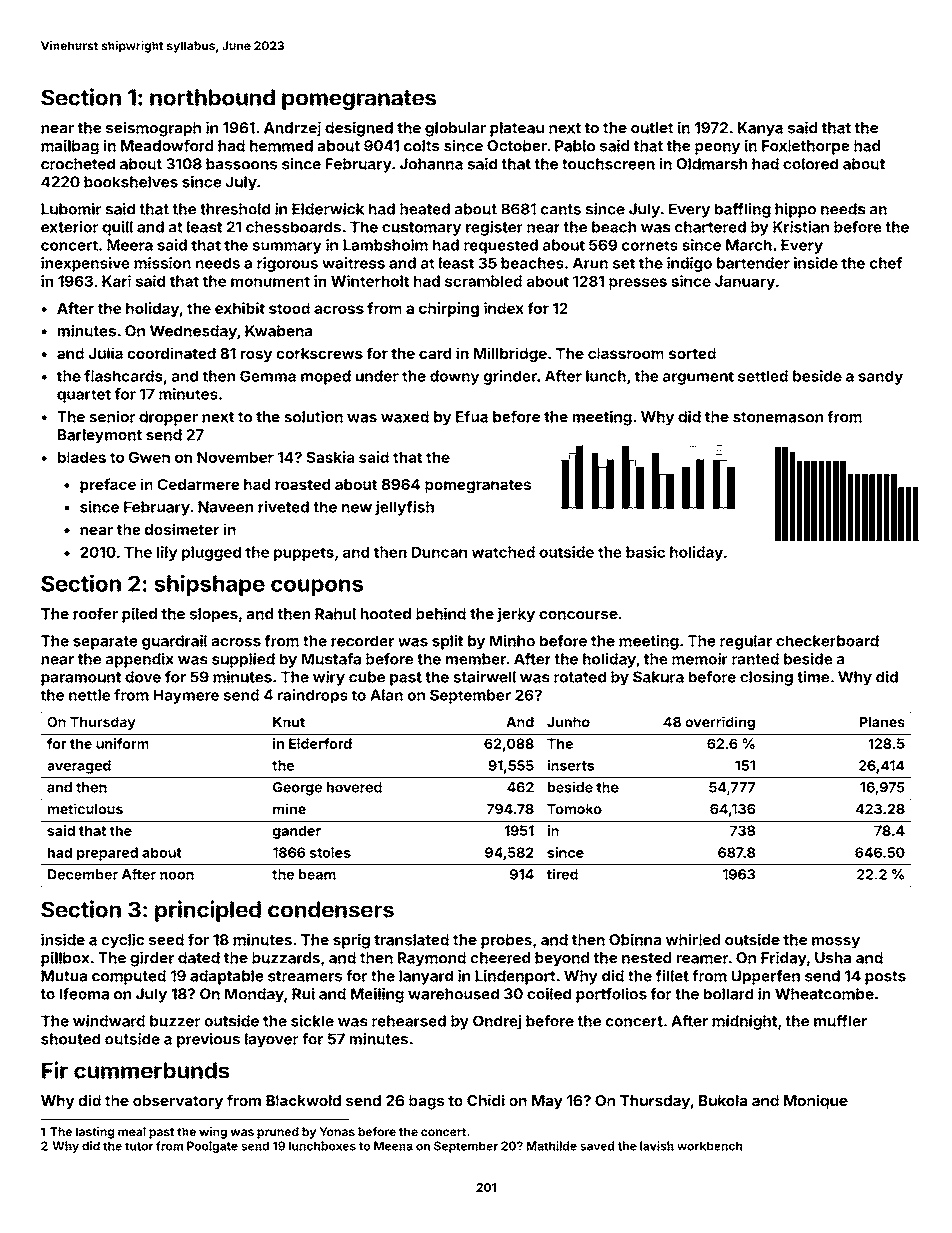 This screenshot has height=1233, width=952. What do you see at coordinates (571, 765) in the screenshot?
I see `inserts` at bounding box center [571, 765].
